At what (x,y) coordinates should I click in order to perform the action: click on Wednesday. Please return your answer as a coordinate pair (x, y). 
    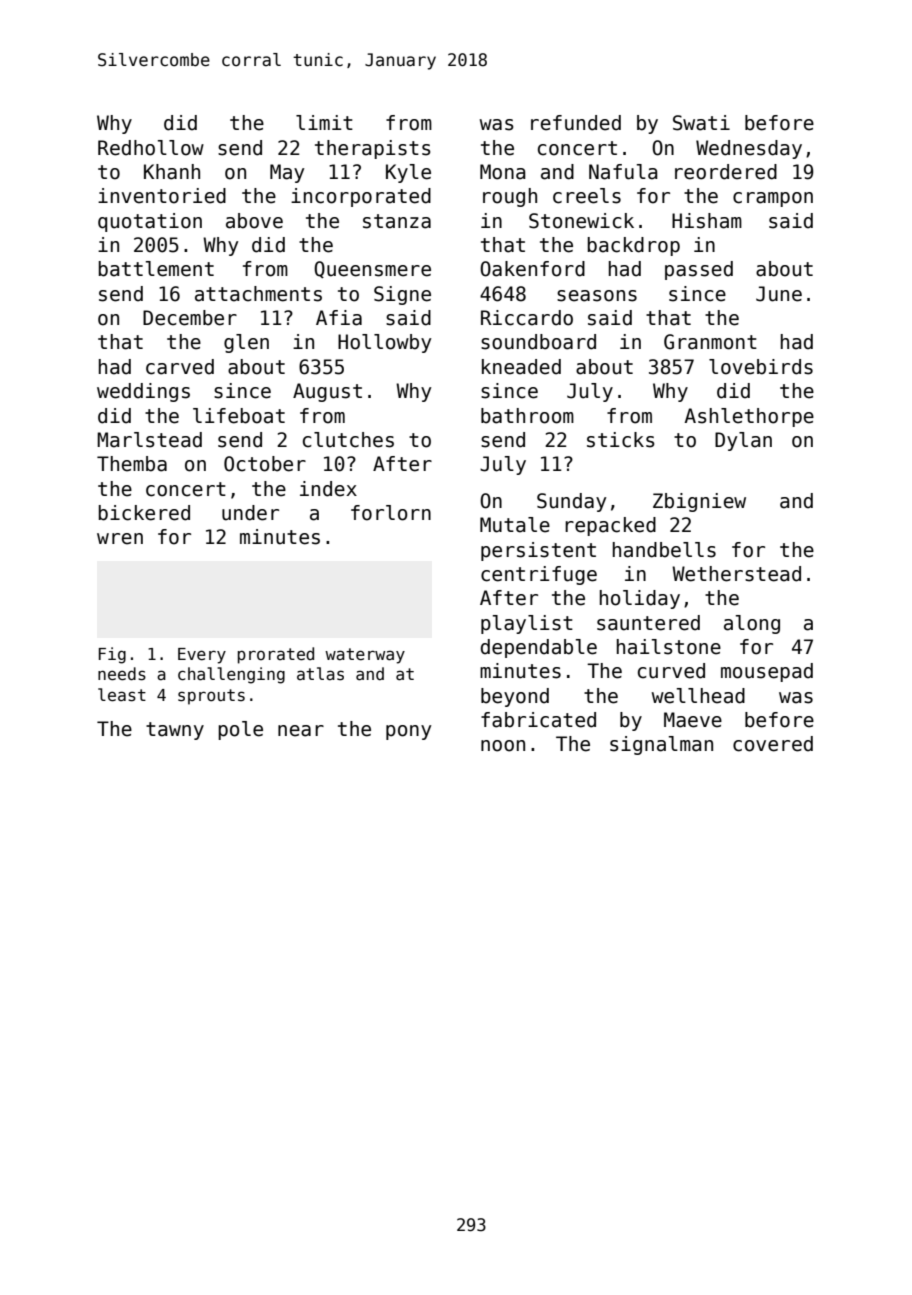
    Looking at the image, I should click on (749, 149).
